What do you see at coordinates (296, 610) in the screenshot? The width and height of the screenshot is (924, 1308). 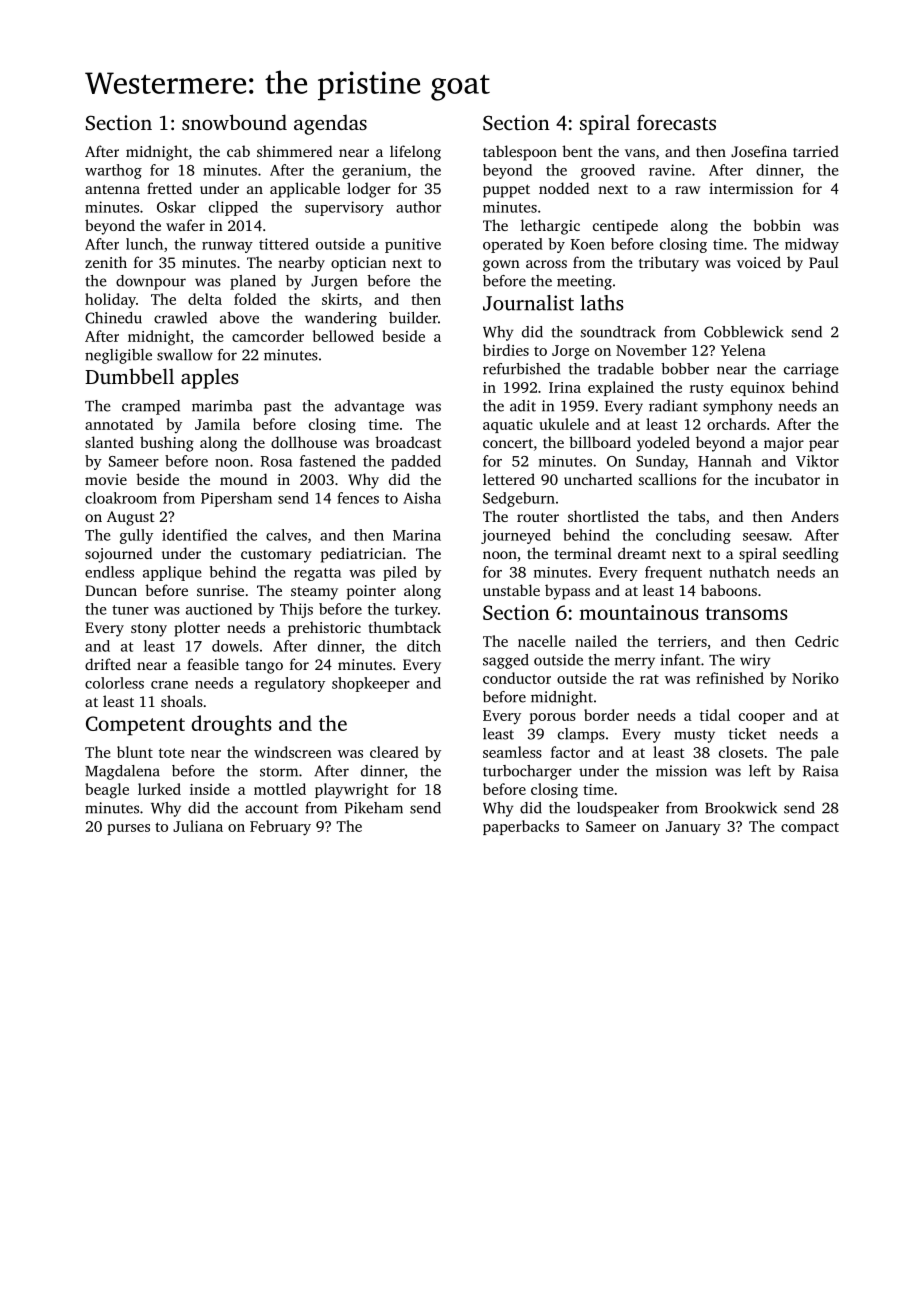 I see `Thijs` at bounding box center [296, 610].
